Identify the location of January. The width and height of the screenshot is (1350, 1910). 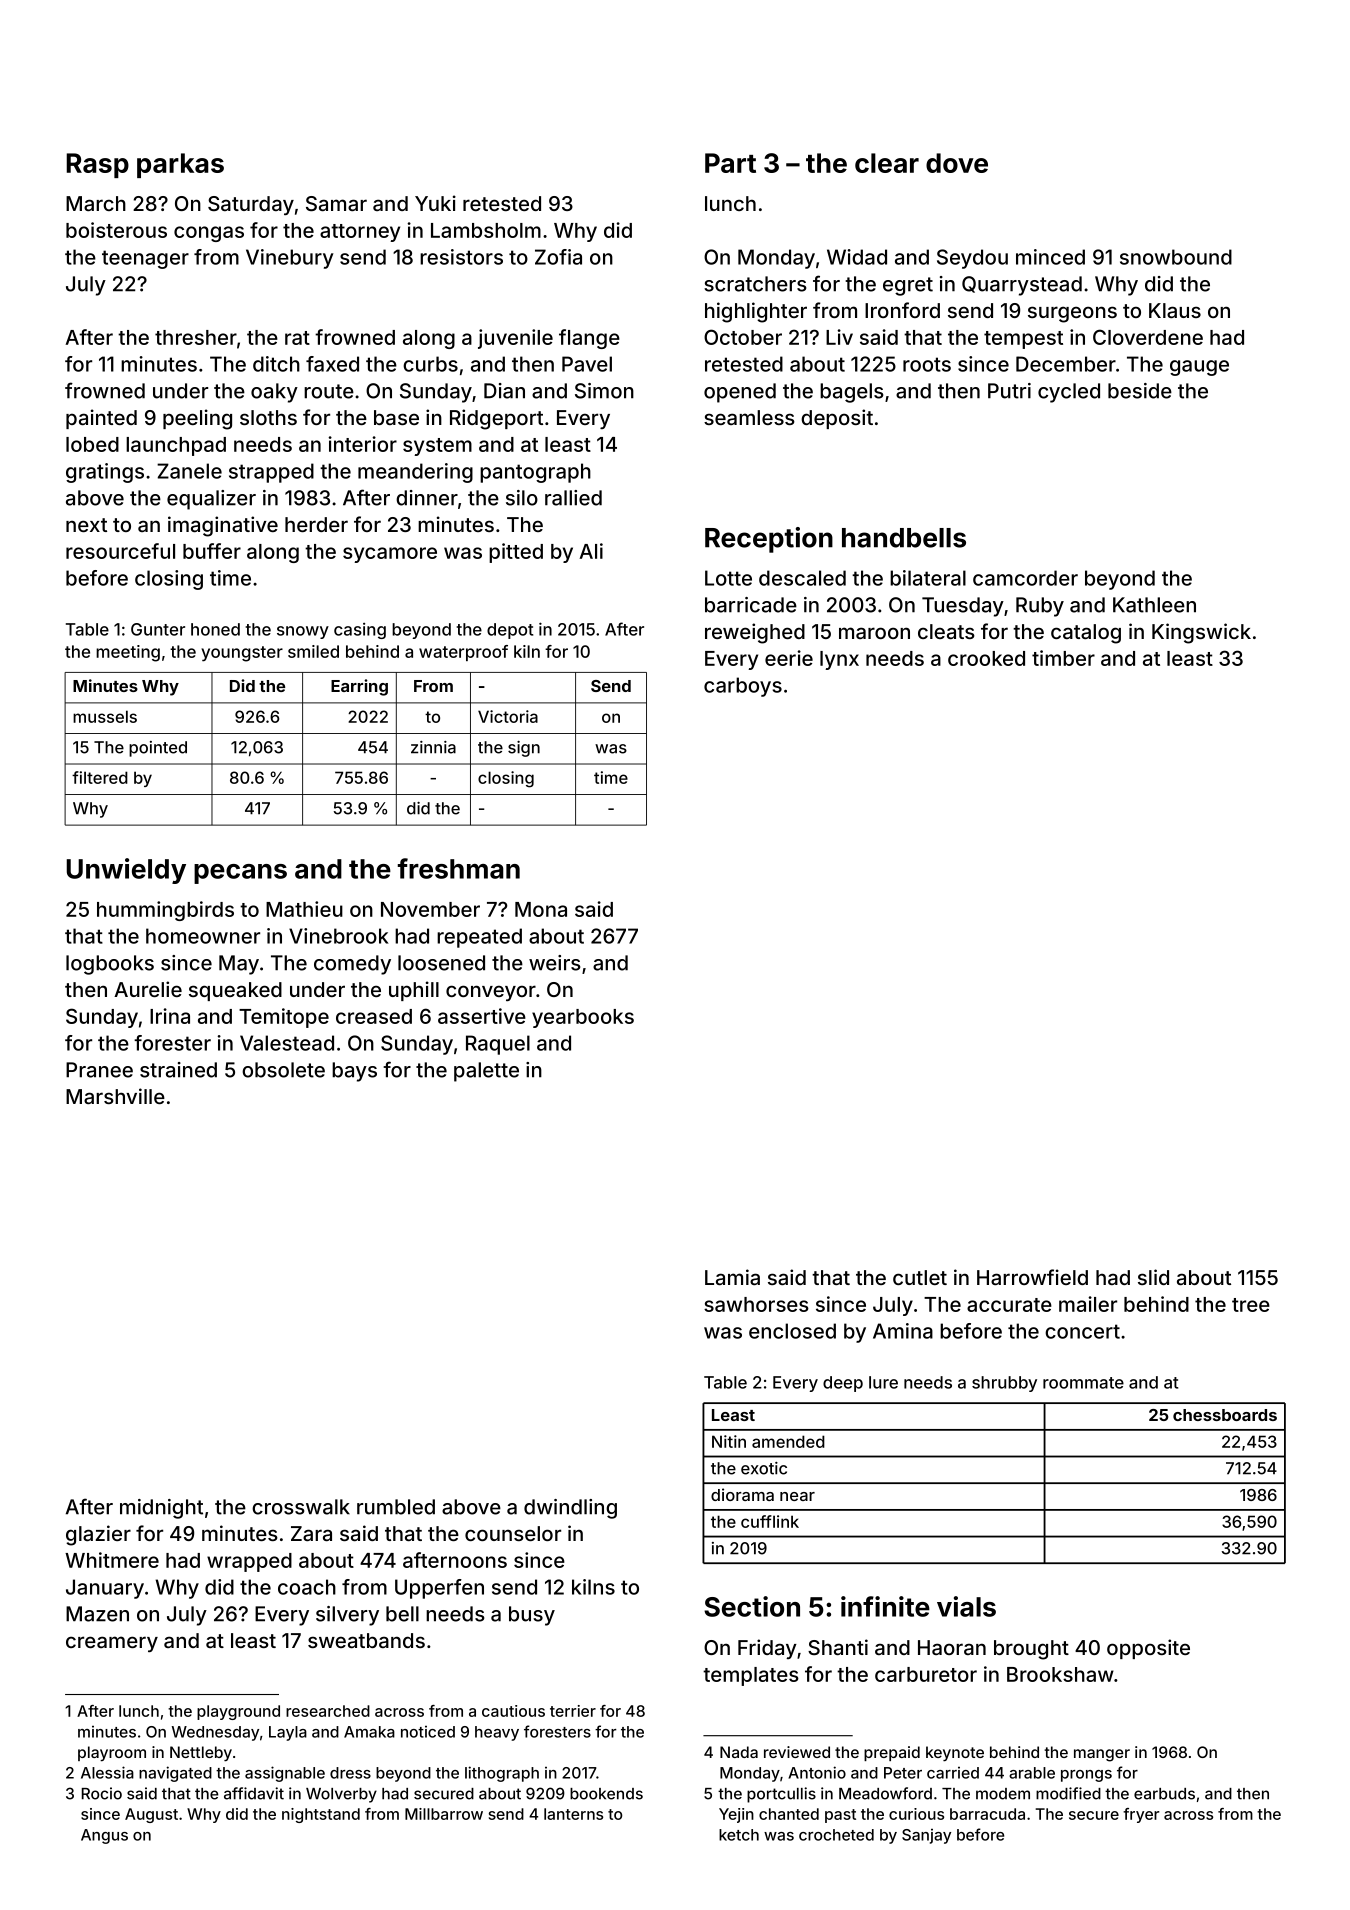
(105, 1589).
